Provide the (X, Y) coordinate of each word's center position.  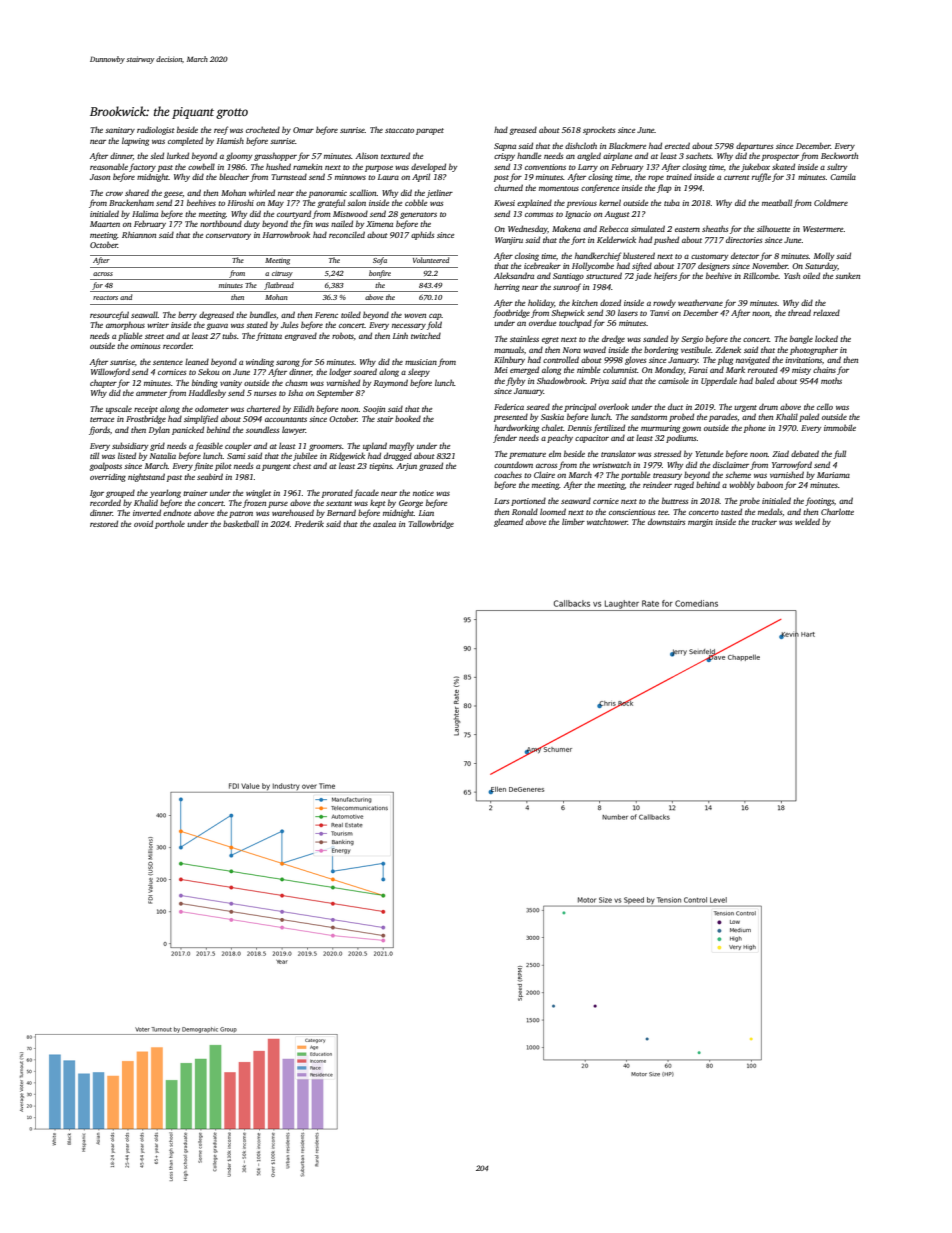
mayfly (401, 446)
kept (378, 504)
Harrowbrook (286, 234)
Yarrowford (792, 465)
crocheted (263, 129)
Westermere (823, 229)
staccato (399, 130)
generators (418, 215)
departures (754, 146)
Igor (97, 494)
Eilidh (303, 408)
